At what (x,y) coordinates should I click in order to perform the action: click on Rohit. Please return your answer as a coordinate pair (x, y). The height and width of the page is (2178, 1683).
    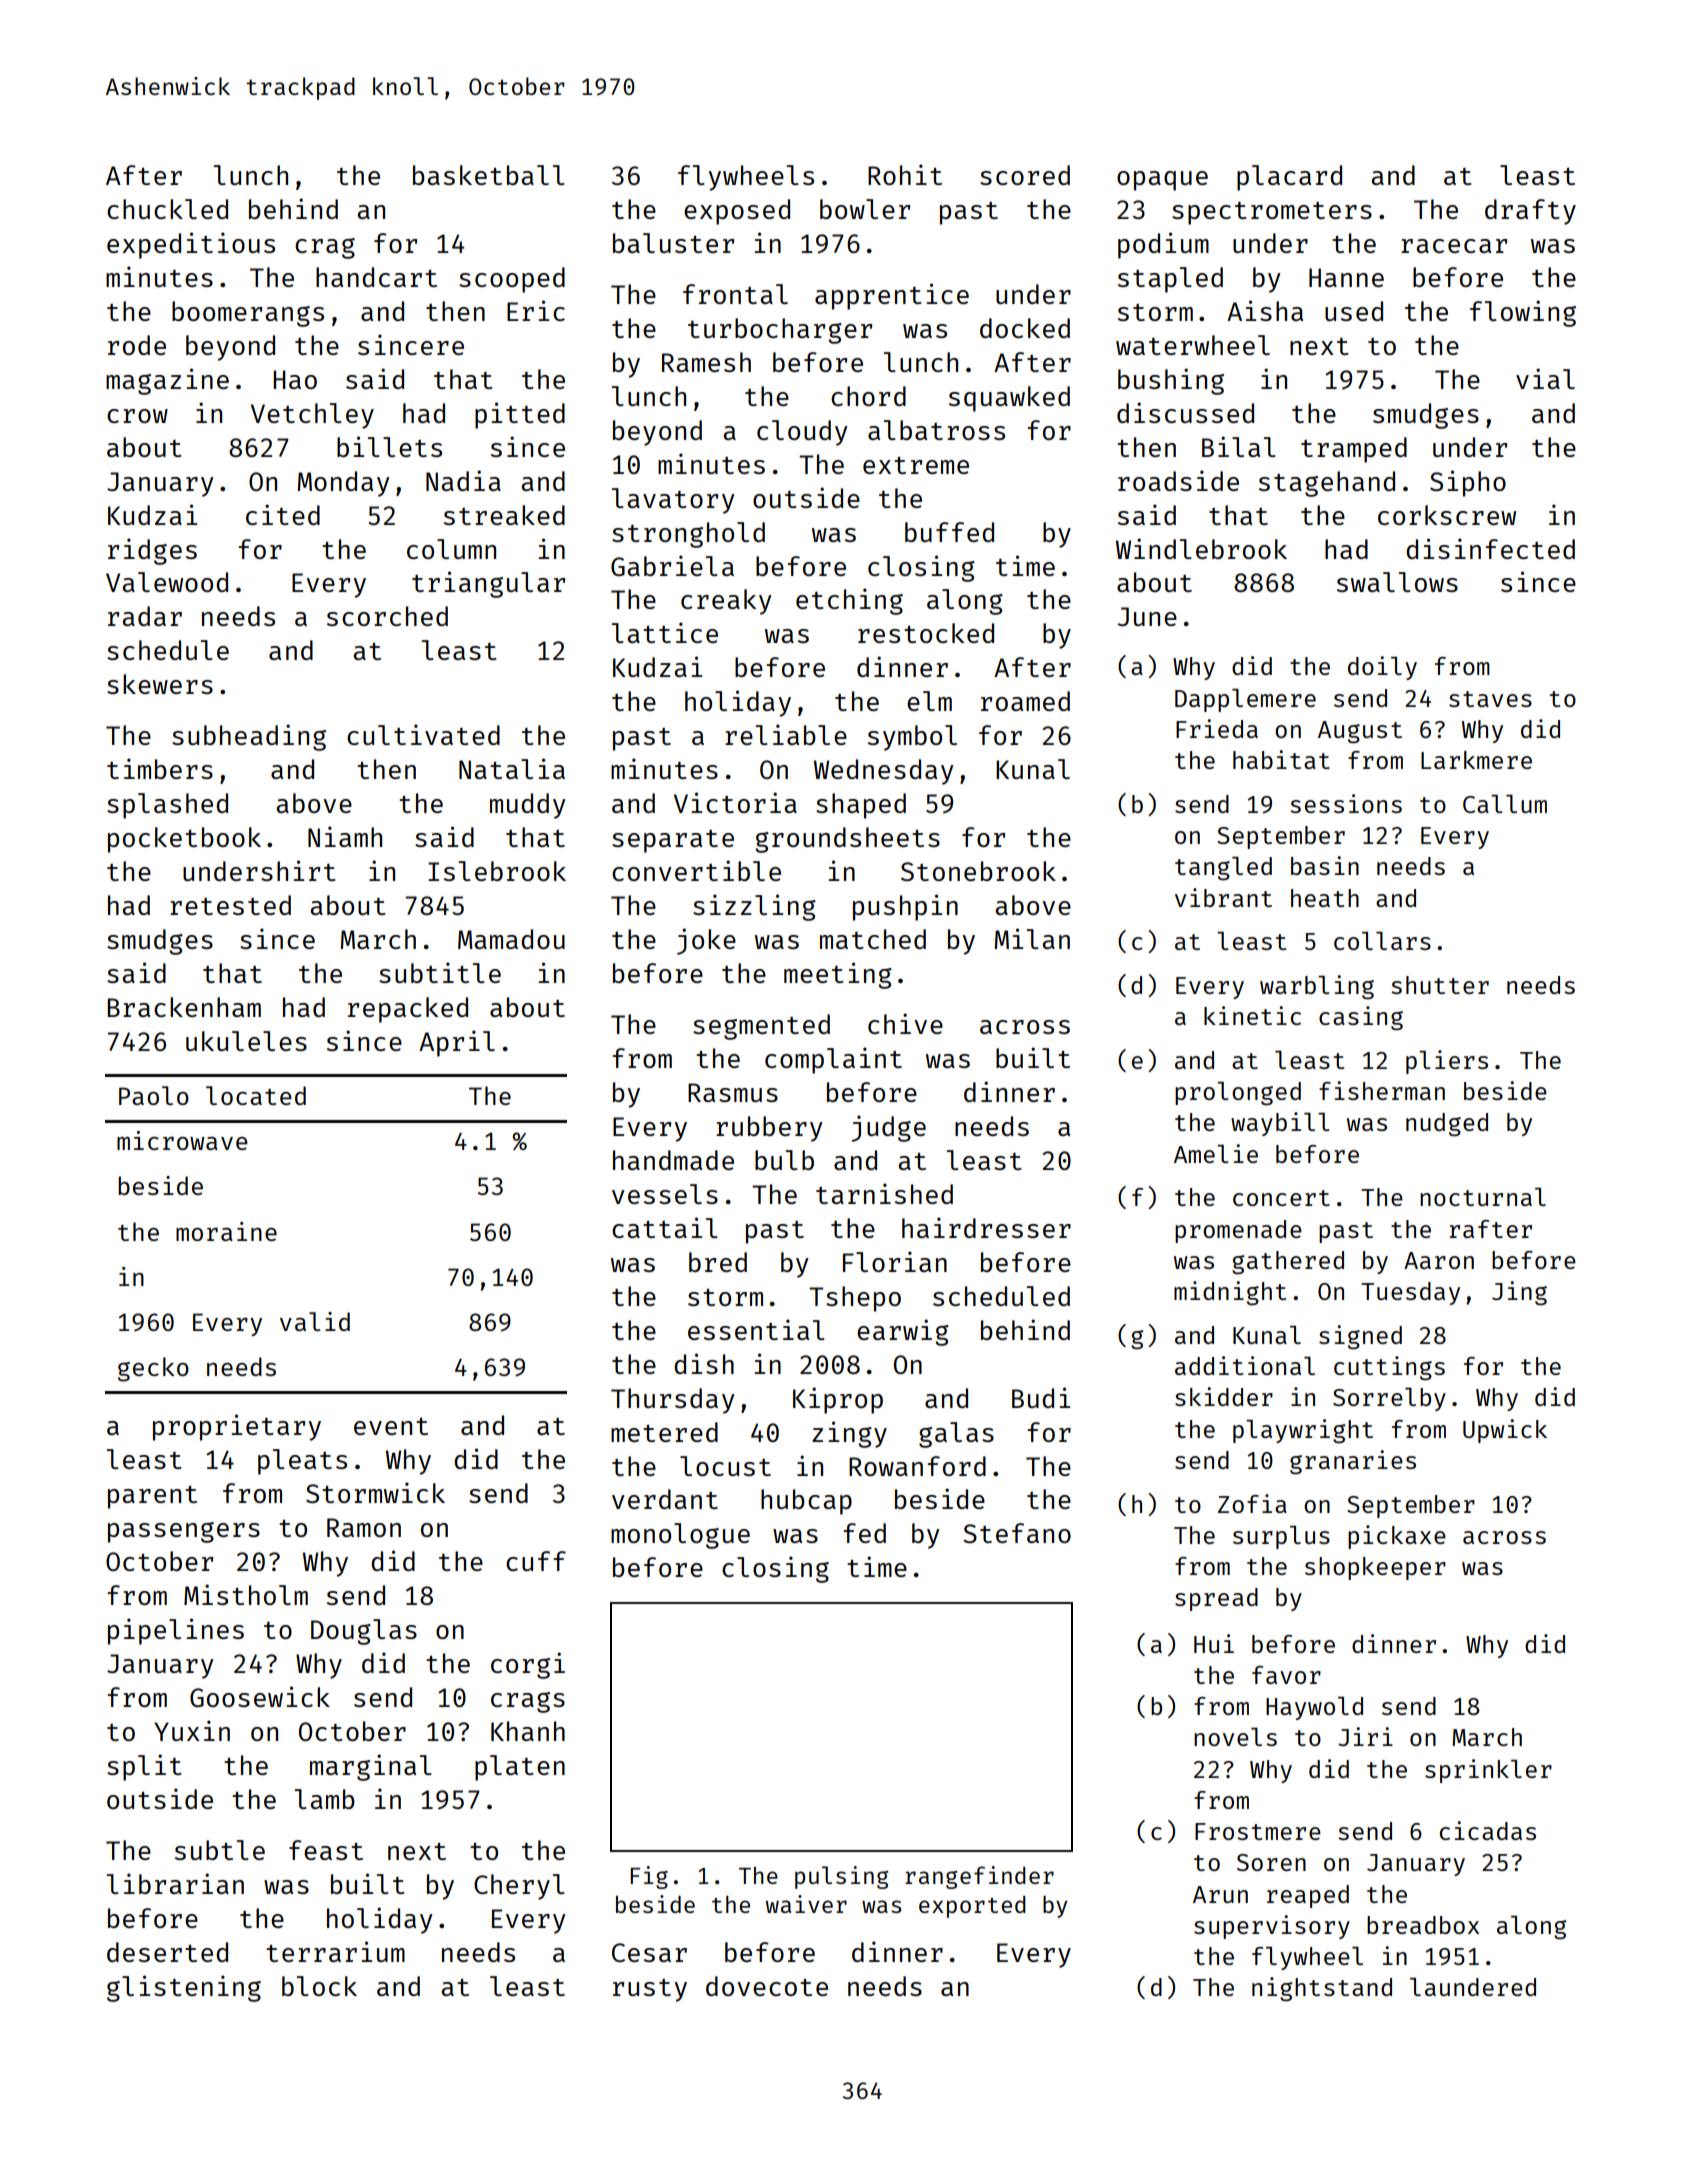
    Looking at the image, I should click on (905, 174).
